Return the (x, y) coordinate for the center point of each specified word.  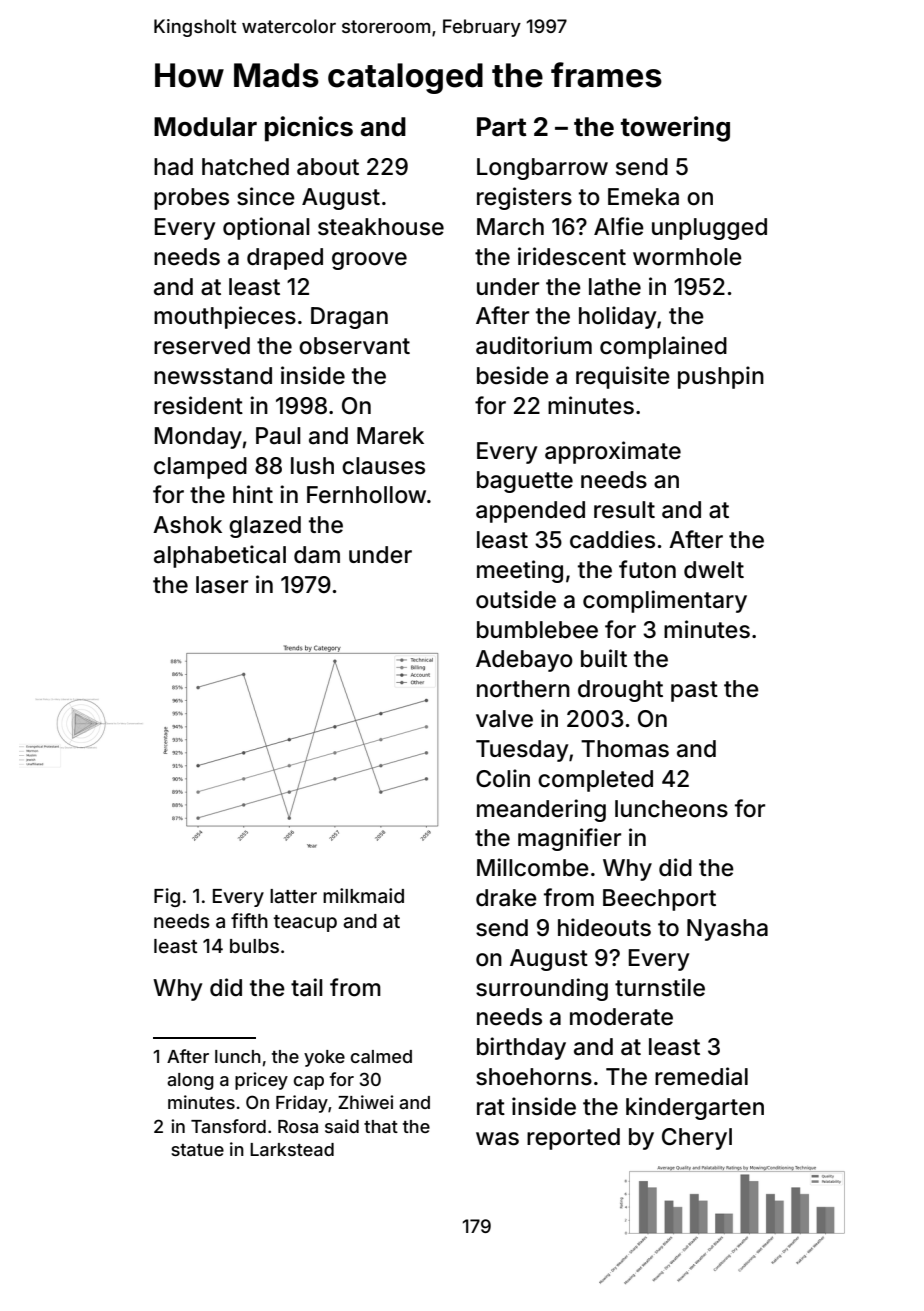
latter (293, 896)
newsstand (213, 376)
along (190, 1081)
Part (502, 127)
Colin (503, 778)
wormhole (687, 257)
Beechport (659, 900)
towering (675, 129)
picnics (309, 129)
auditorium (534, 345)
